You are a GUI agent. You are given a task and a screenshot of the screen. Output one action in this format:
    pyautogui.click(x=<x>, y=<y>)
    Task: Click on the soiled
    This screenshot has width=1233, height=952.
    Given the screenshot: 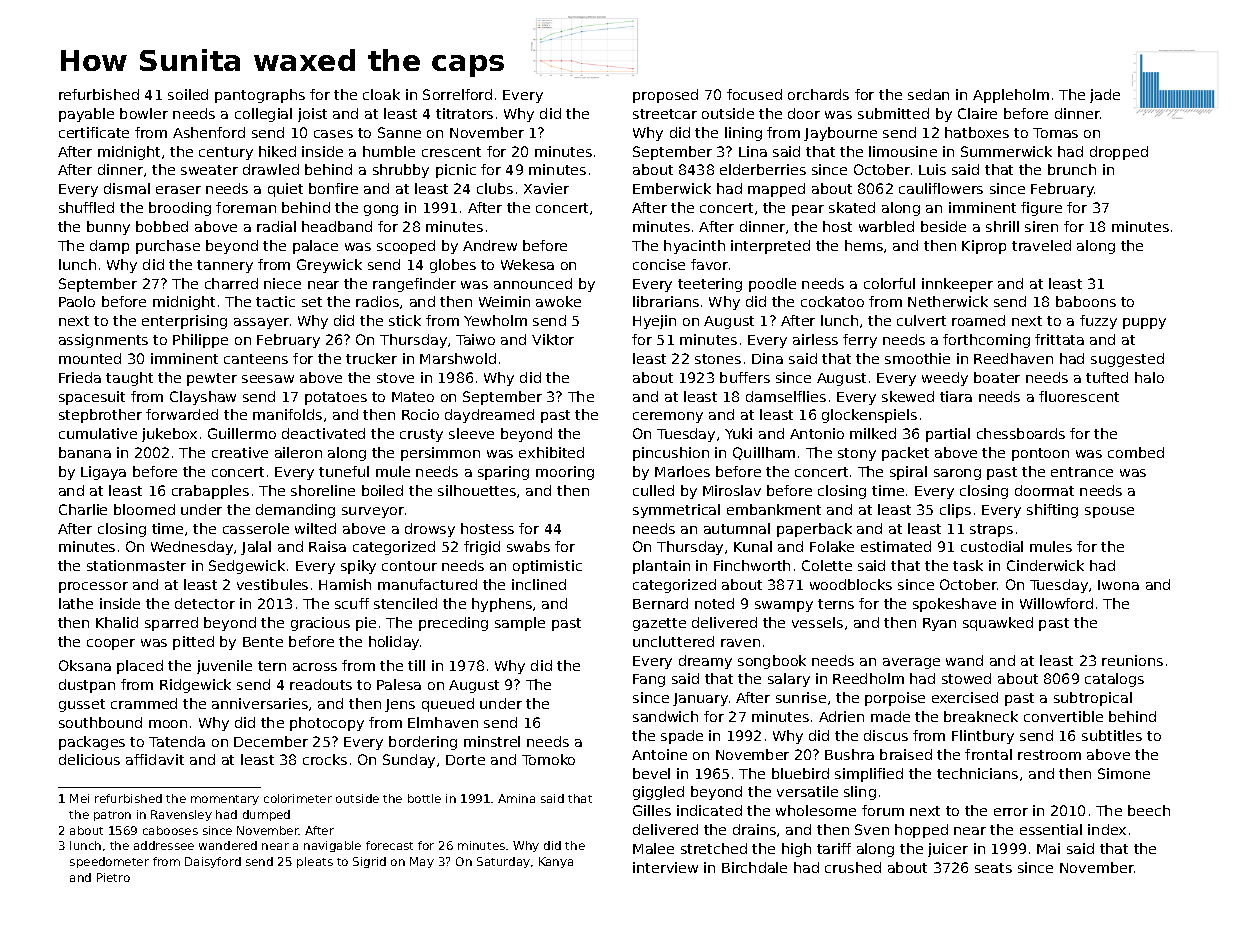 What is the action you would take?
    pyautogui.click(x=188, y=94)
